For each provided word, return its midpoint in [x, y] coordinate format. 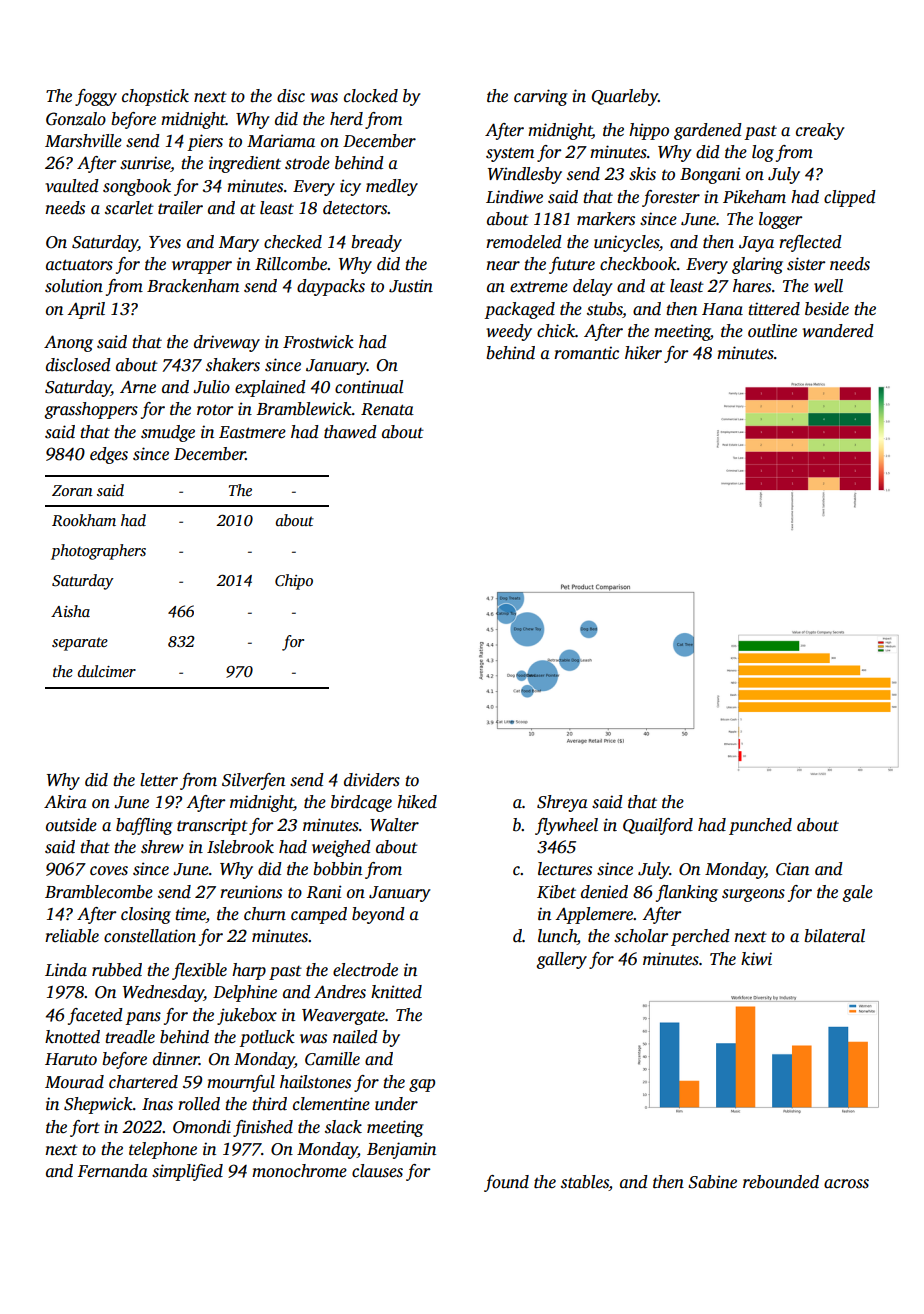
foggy [96, 97]
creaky [820, 131]
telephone [163, 1150]
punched [760, 826]
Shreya [562, 803]
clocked [371, 96]
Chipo [294, 582]
